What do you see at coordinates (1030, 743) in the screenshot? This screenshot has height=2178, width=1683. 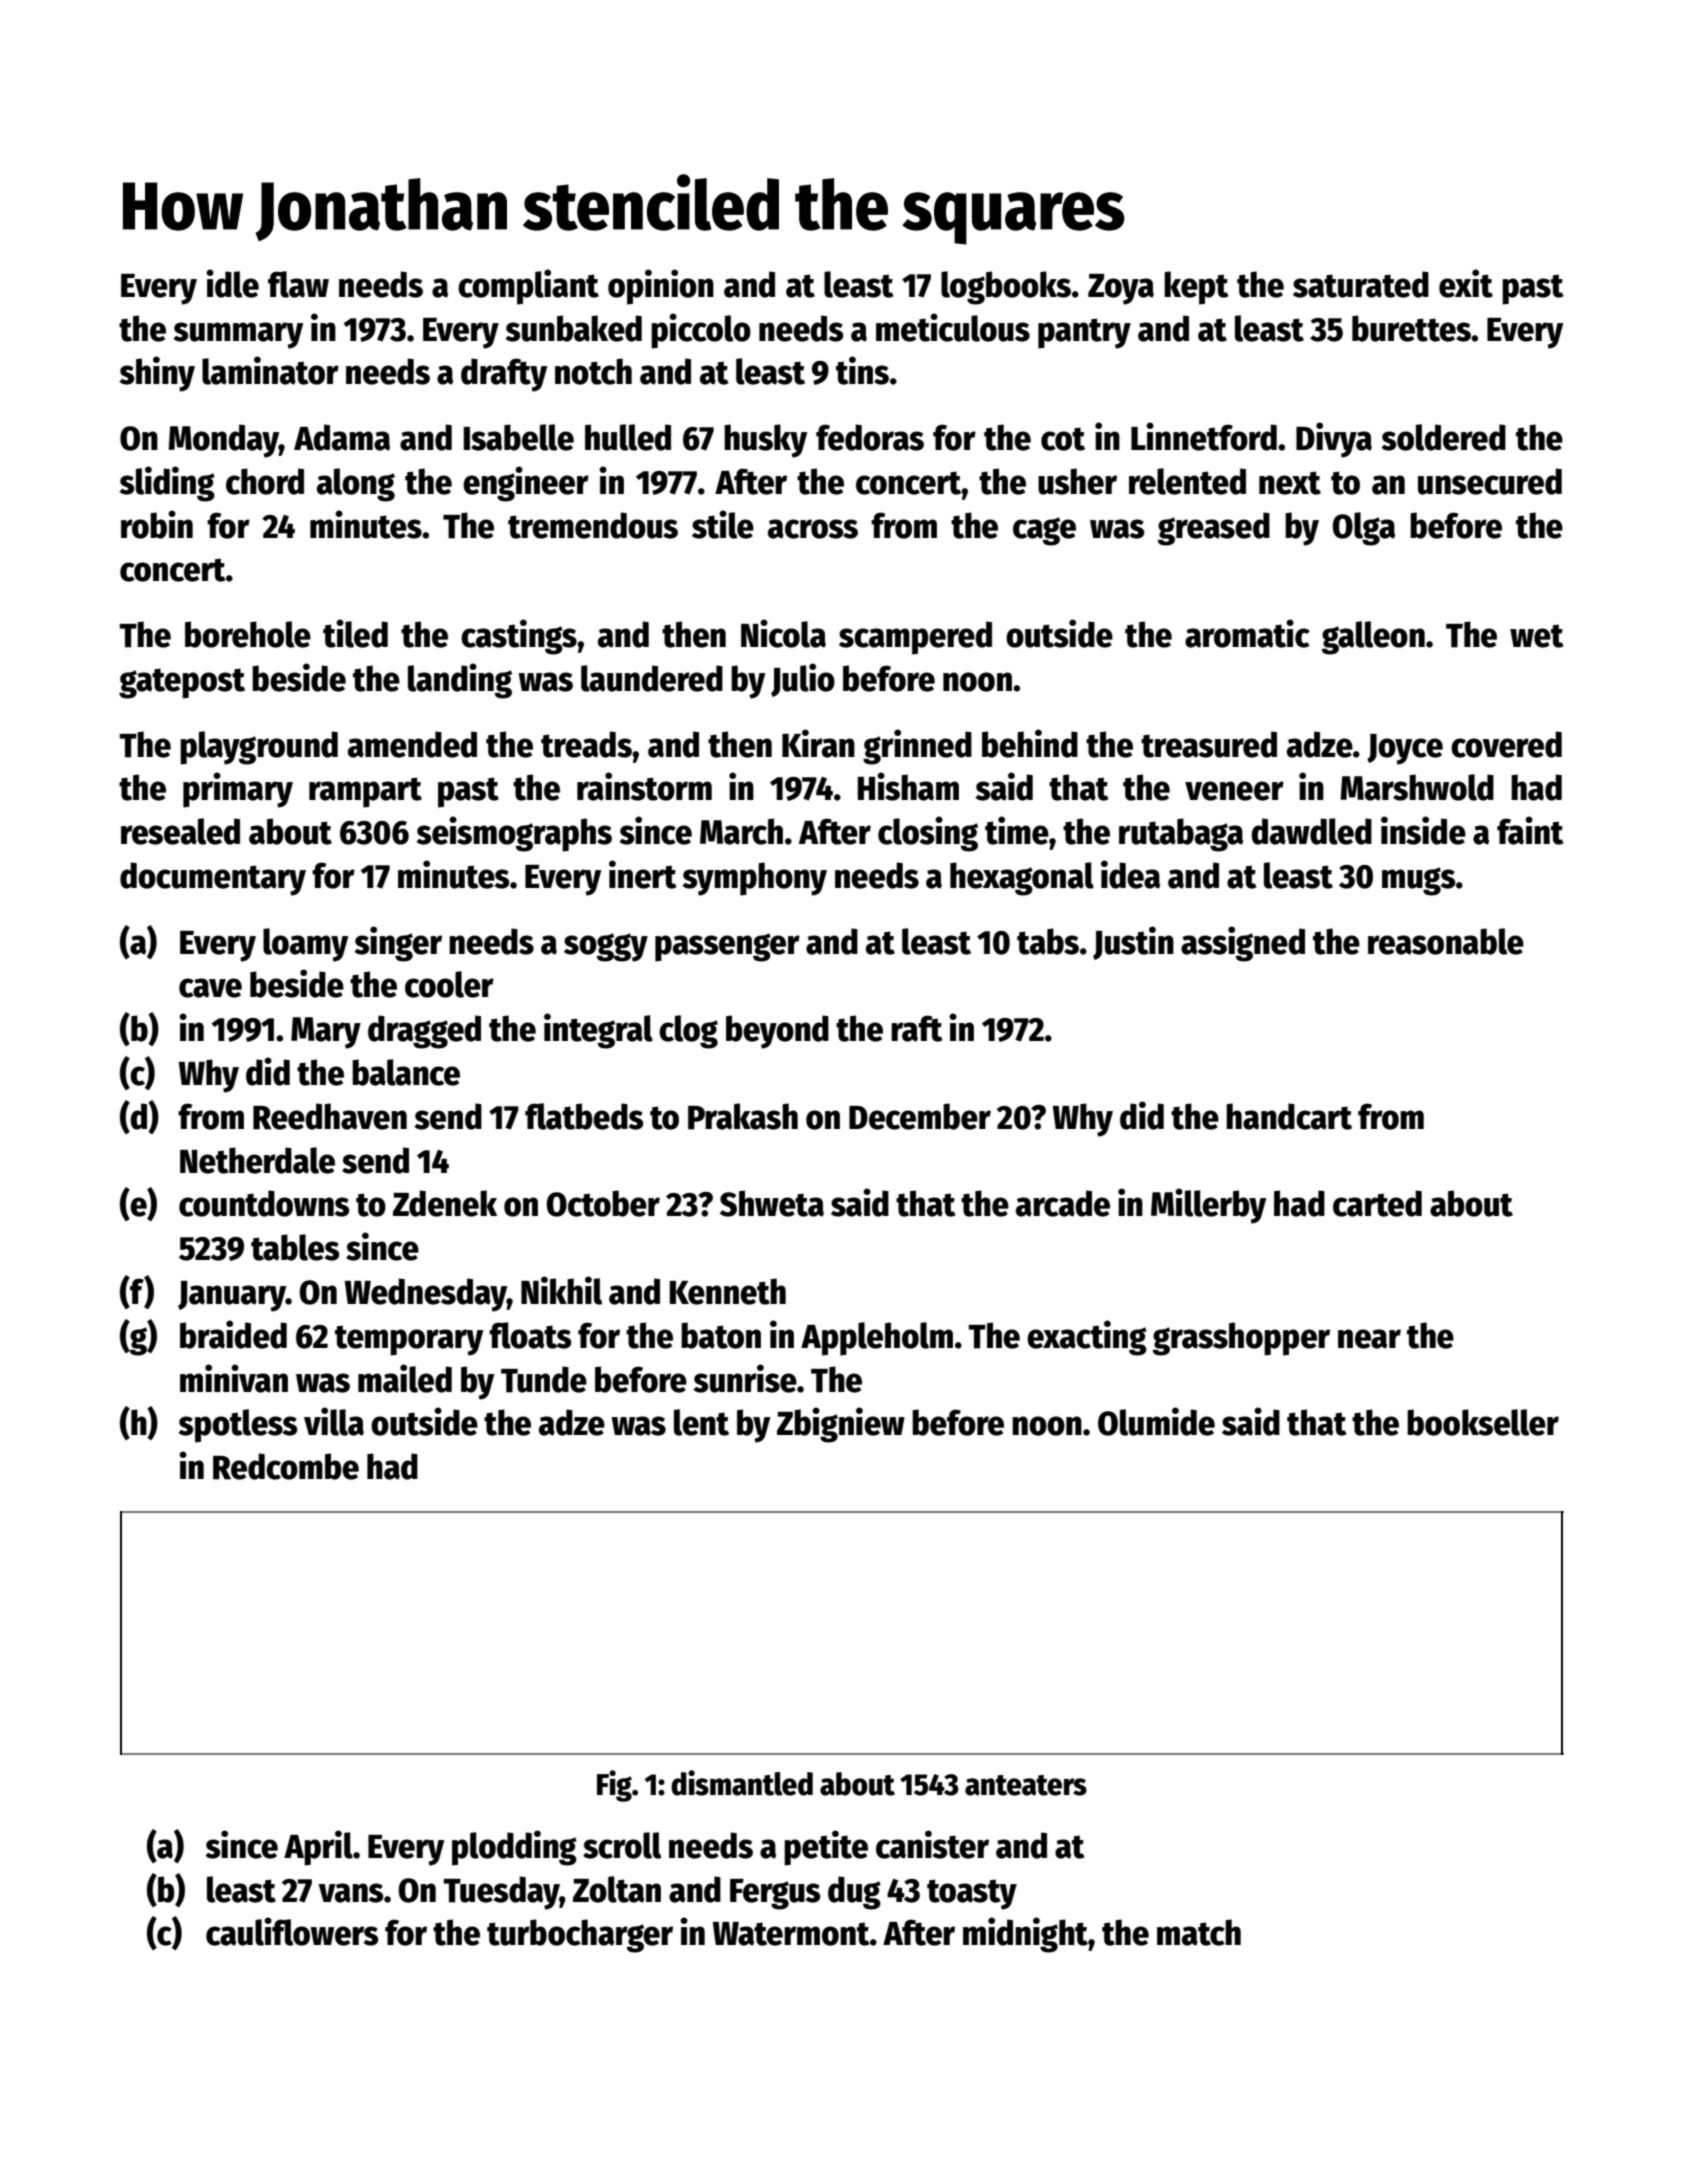 I see `behind` at bounding box center [1030, 743].
